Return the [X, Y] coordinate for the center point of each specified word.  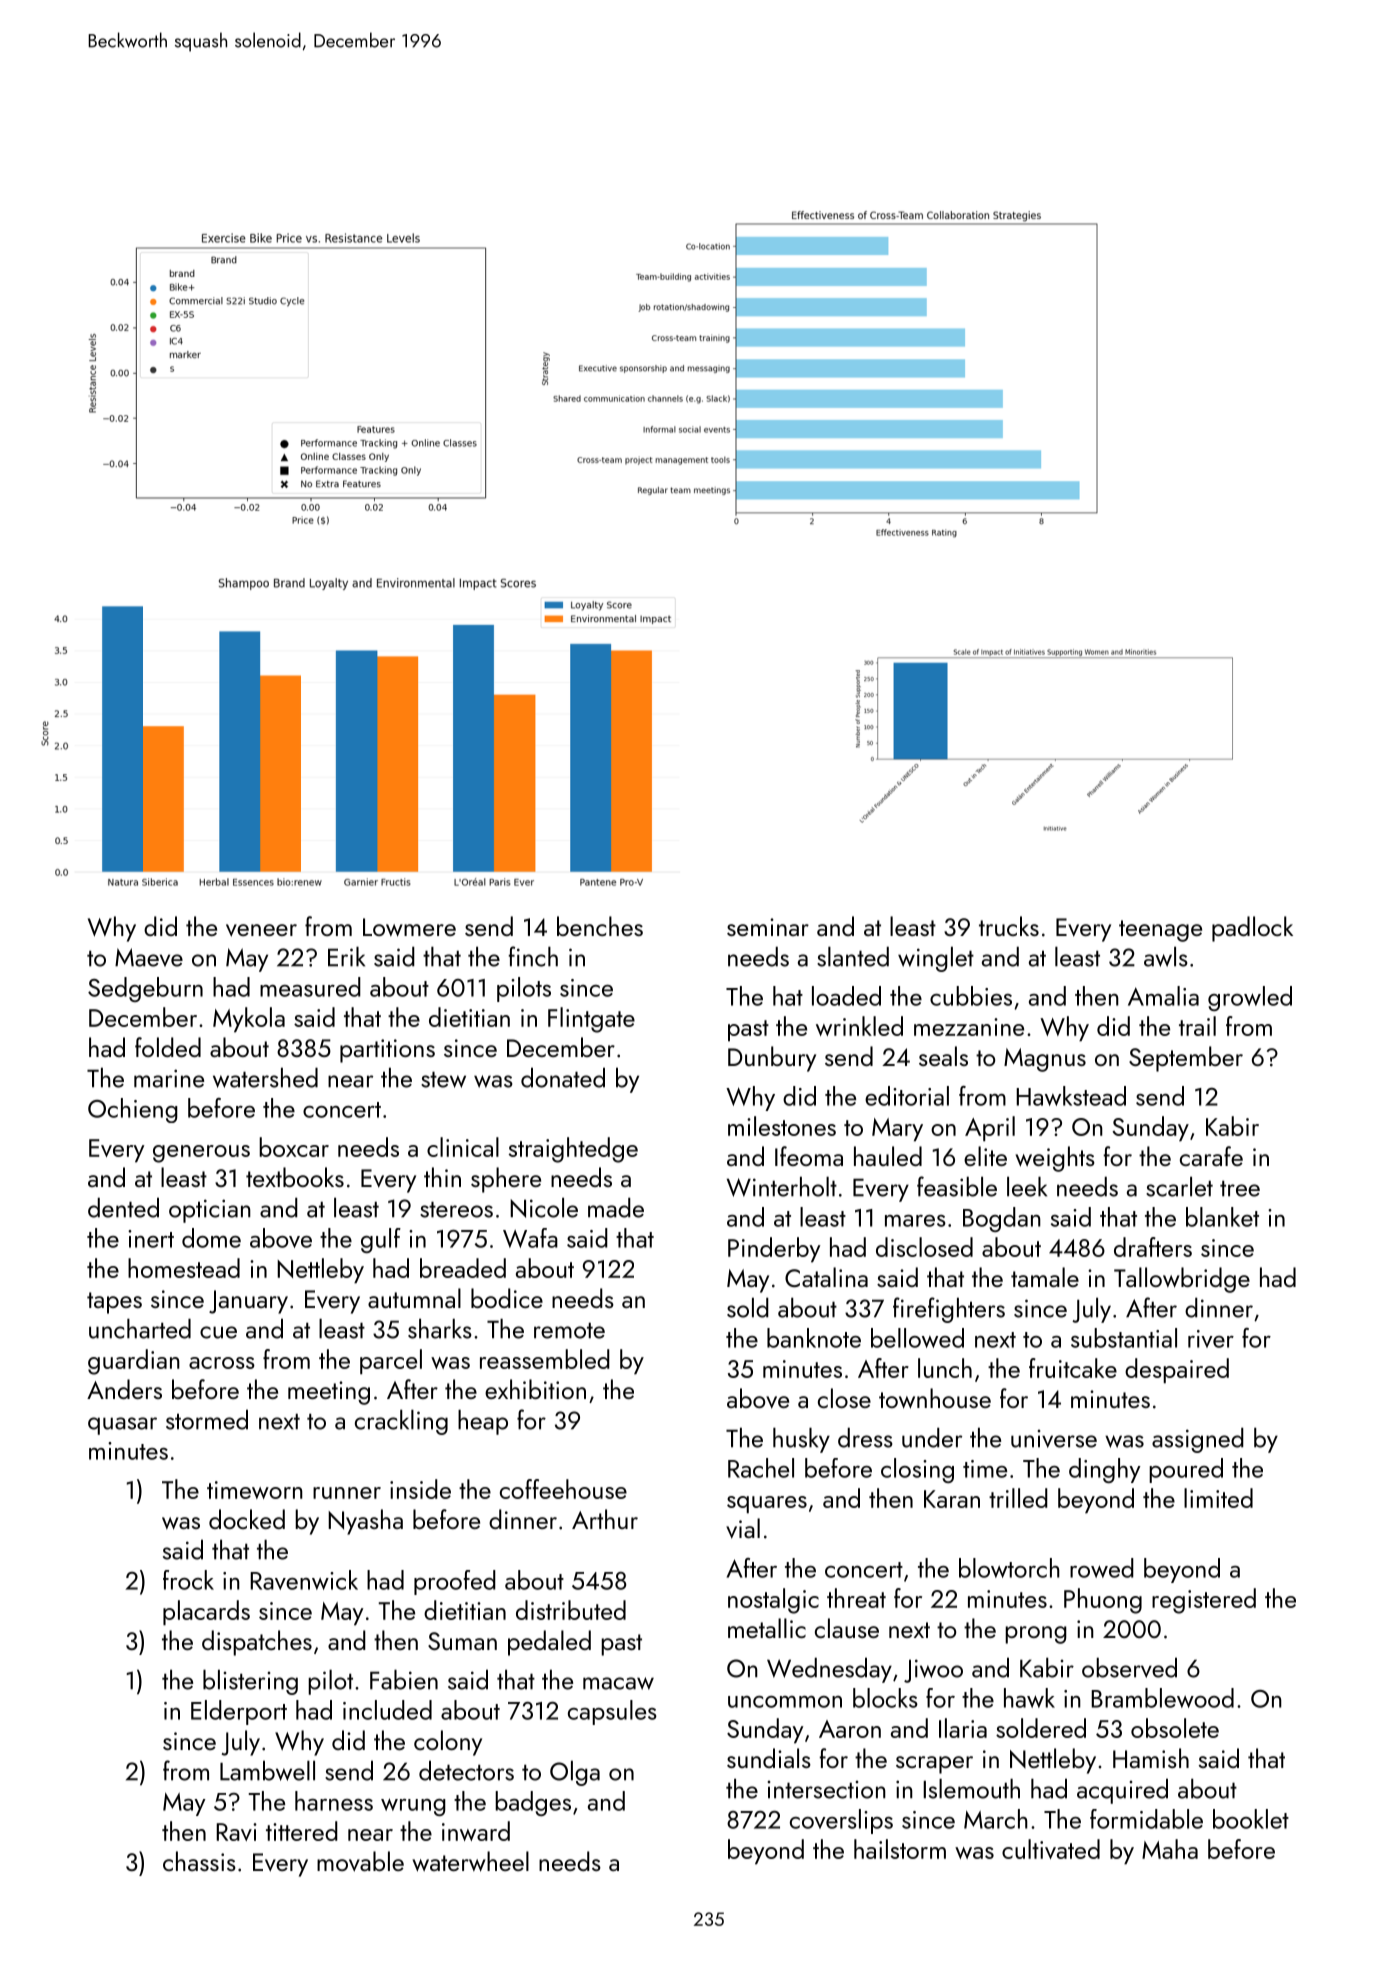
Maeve [149, 957]
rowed [1102, 1568]
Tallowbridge [1182, 1280]
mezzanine [969, 1027]
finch [533, 956]
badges [533, 1803]
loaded [846, 996]
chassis [199, 1861]
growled [1250, 998]
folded [168, 1047]
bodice [507, 1298]
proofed [455, 1582]
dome [211, 1238]
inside [420, 1489]
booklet [1251, 1819]
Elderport [239, 1712]
